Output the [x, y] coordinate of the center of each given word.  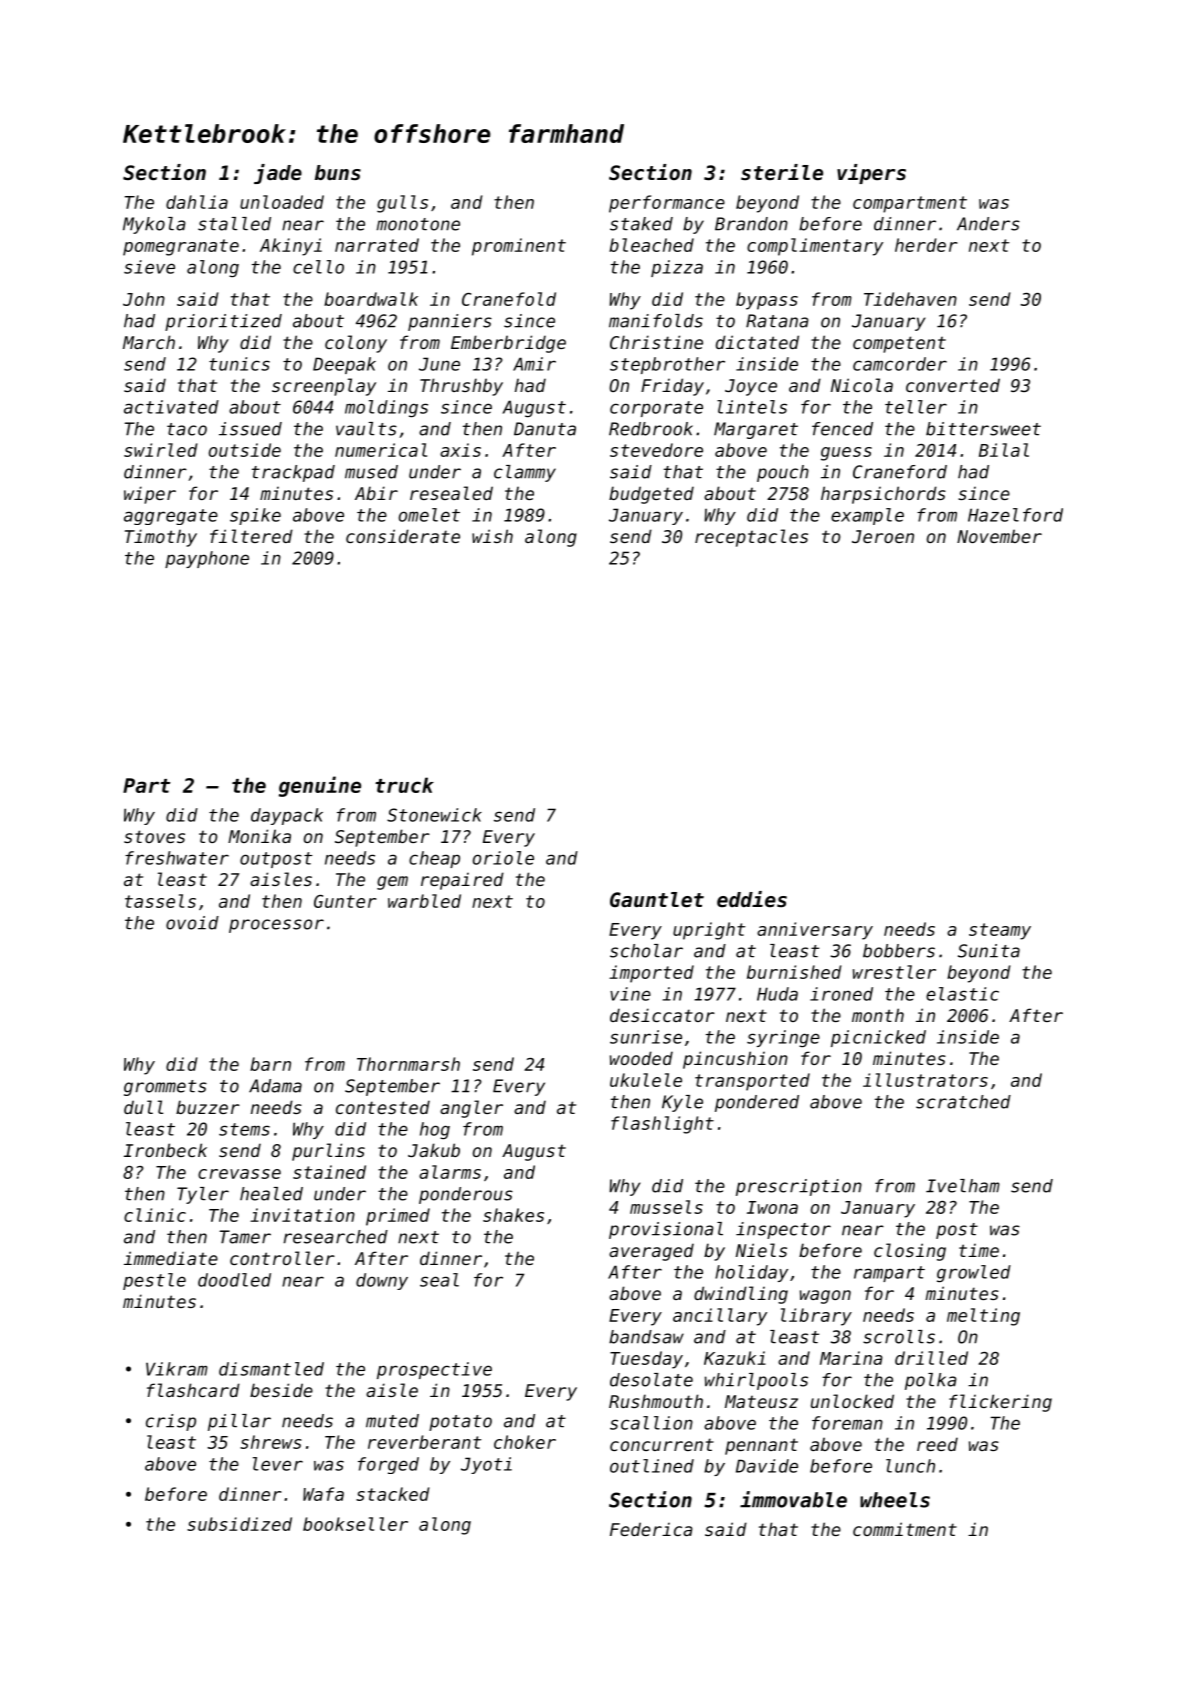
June [439, 364]
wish [492, 536]
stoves [154, 836]
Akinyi [291, 247]
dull [143, 1107]
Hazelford [1015, 515]
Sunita [989, 951]
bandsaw [646, 1337]
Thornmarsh [408, 1064]
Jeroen [883, 536]
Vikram [177, 1369]
